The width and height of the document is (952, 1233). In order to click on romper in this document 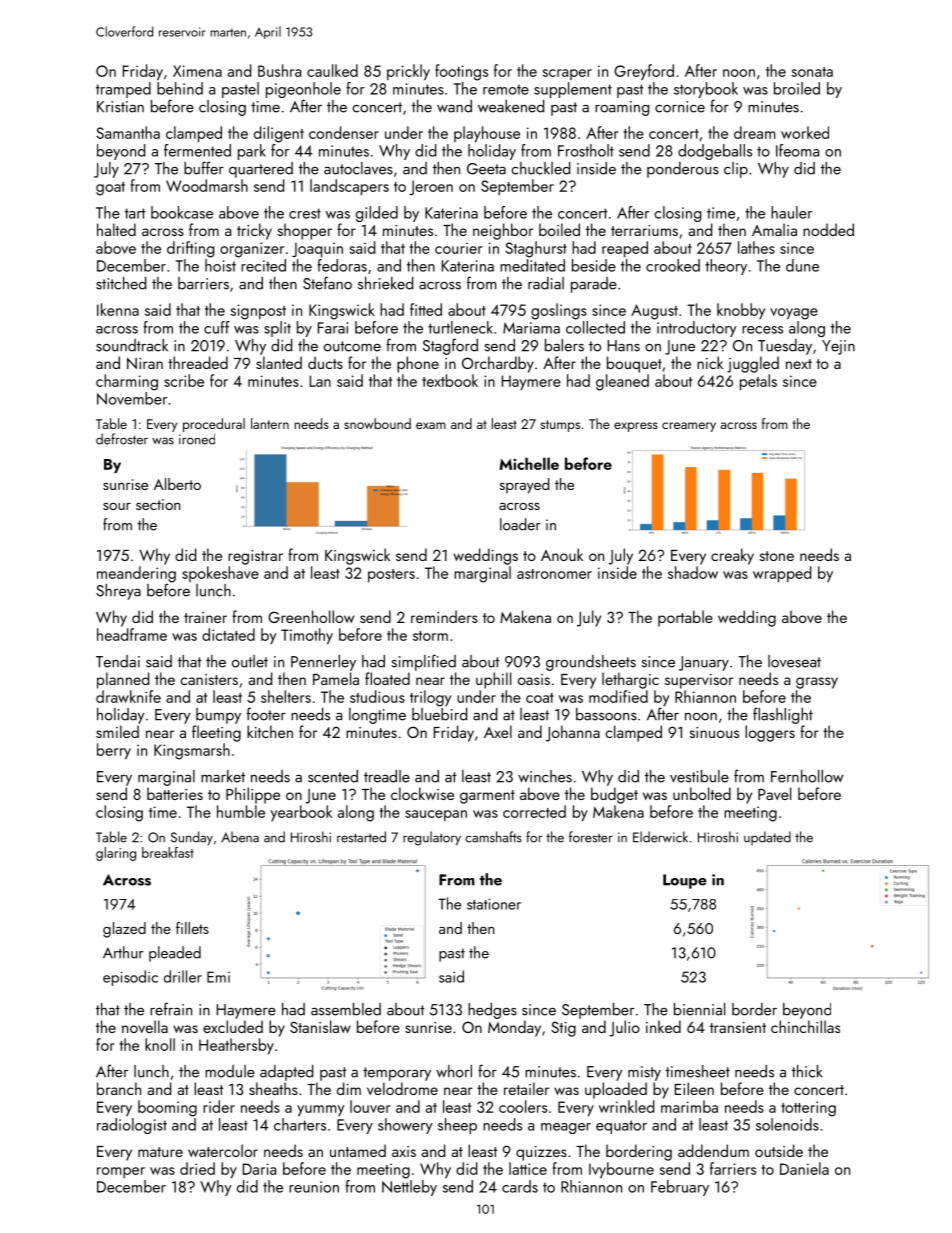, I will do `click(121, 1172)`.
